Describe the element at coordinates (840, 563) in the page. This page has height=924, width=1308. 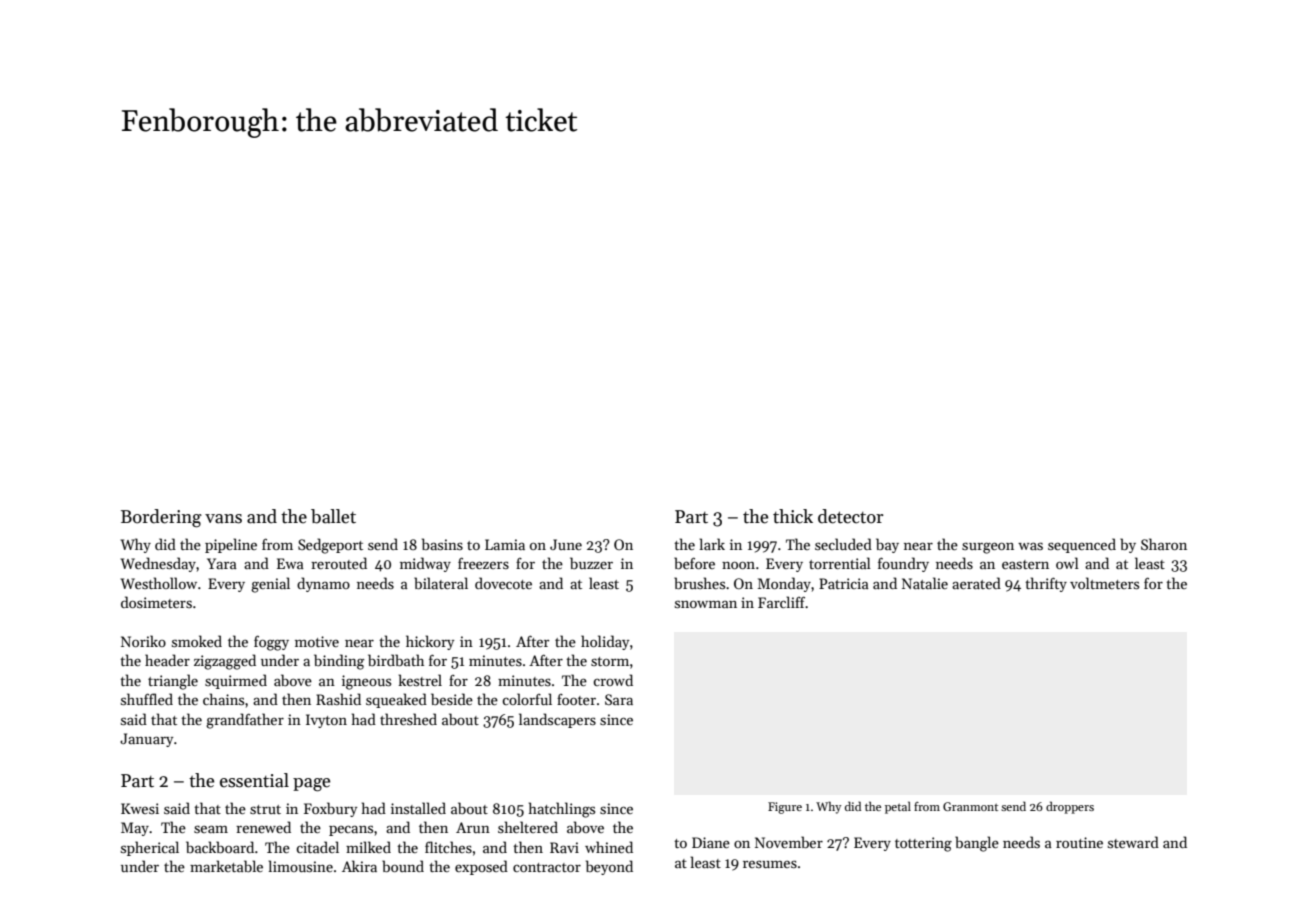
I see `torrential` at that location.
